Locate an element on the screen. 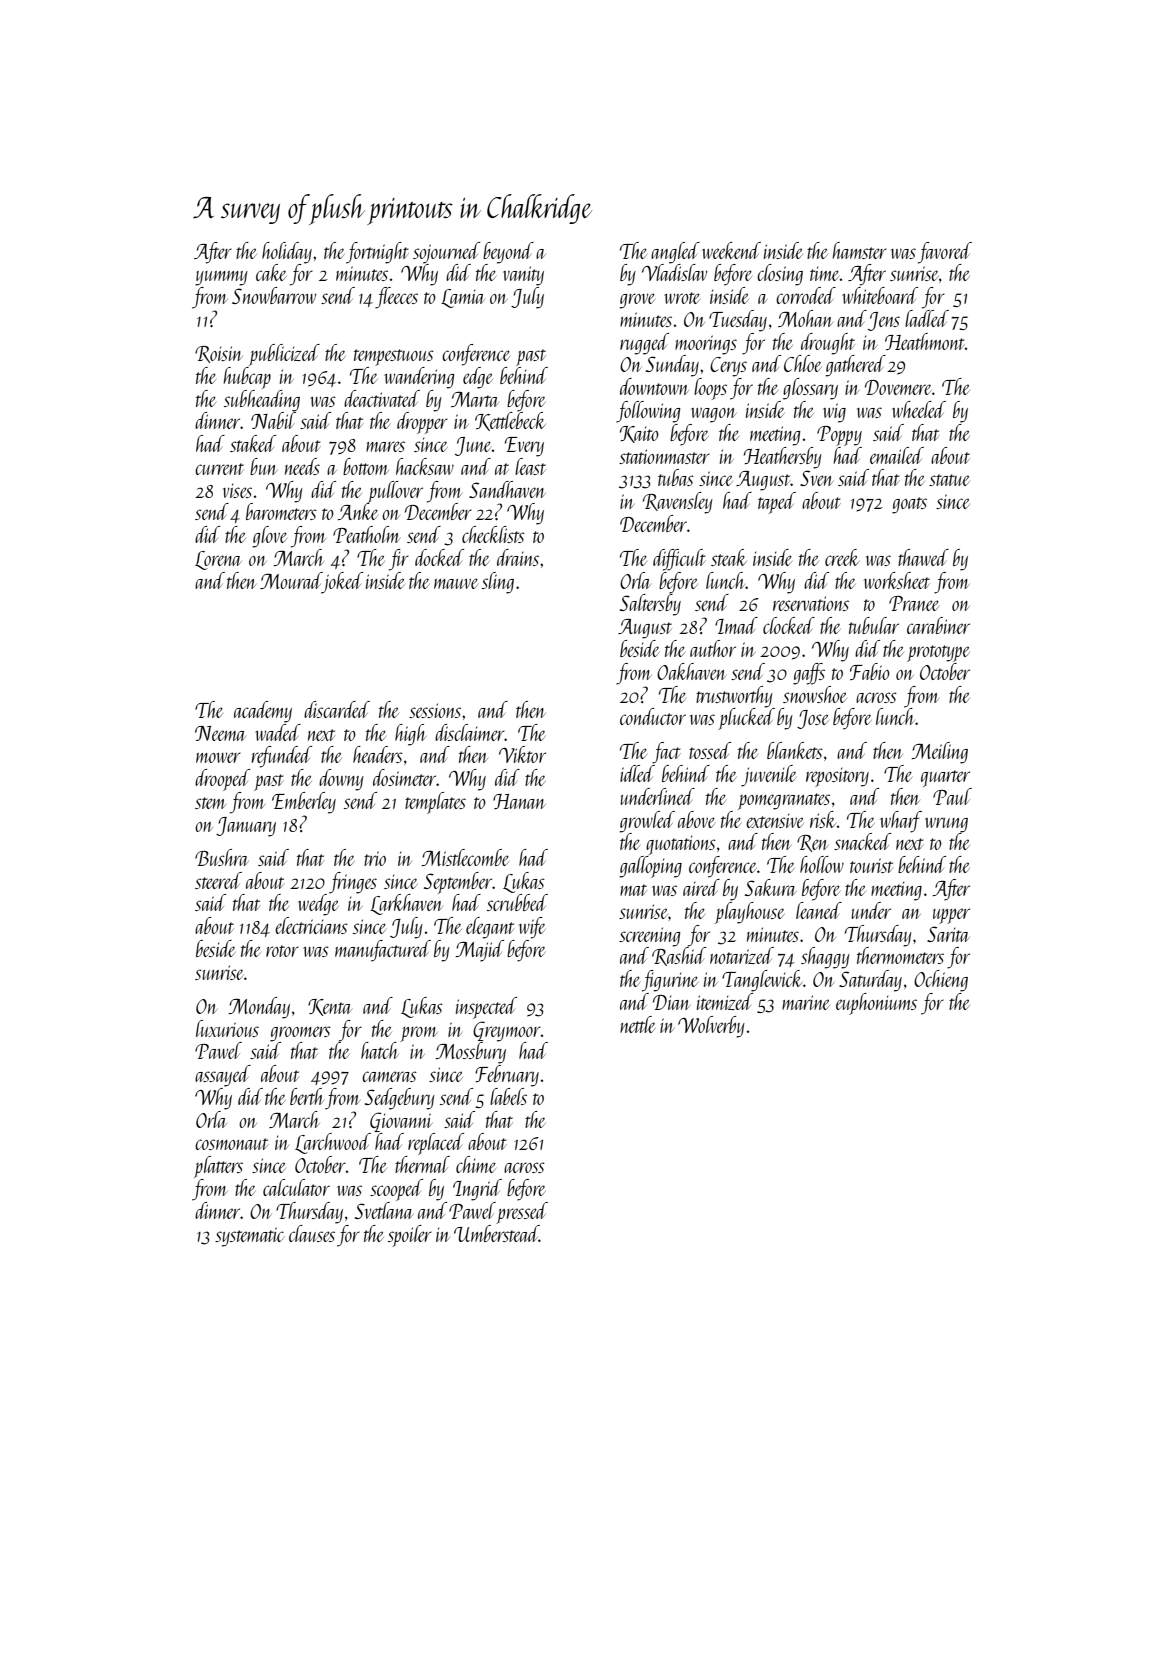  hubcap is located at coordinates (247, 378).
